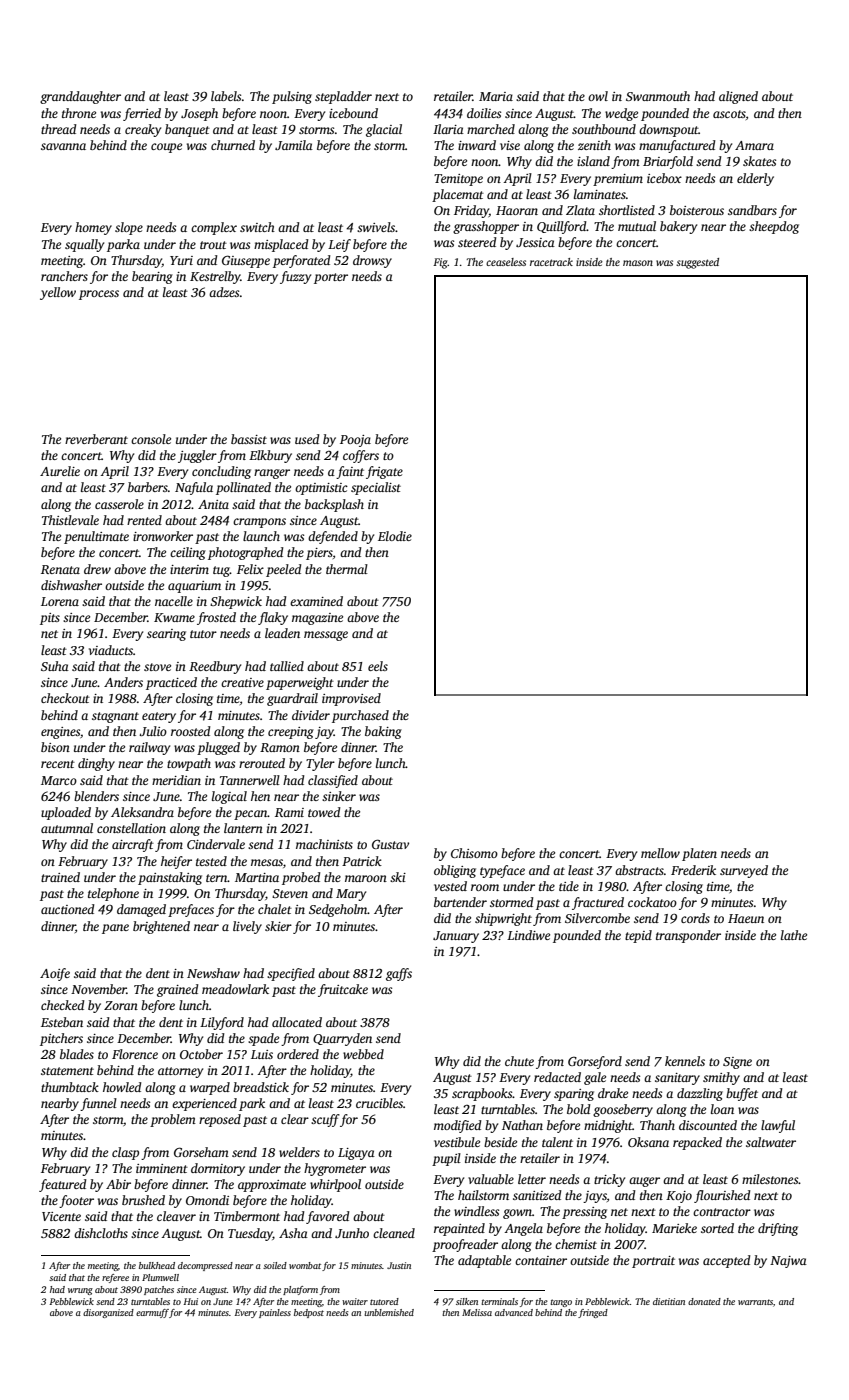 This screenshot has width=849, height=1400. What do you see at coordinates (378, 666) in the screenshot?
I see `eels` at bounding box center [378, 666].
